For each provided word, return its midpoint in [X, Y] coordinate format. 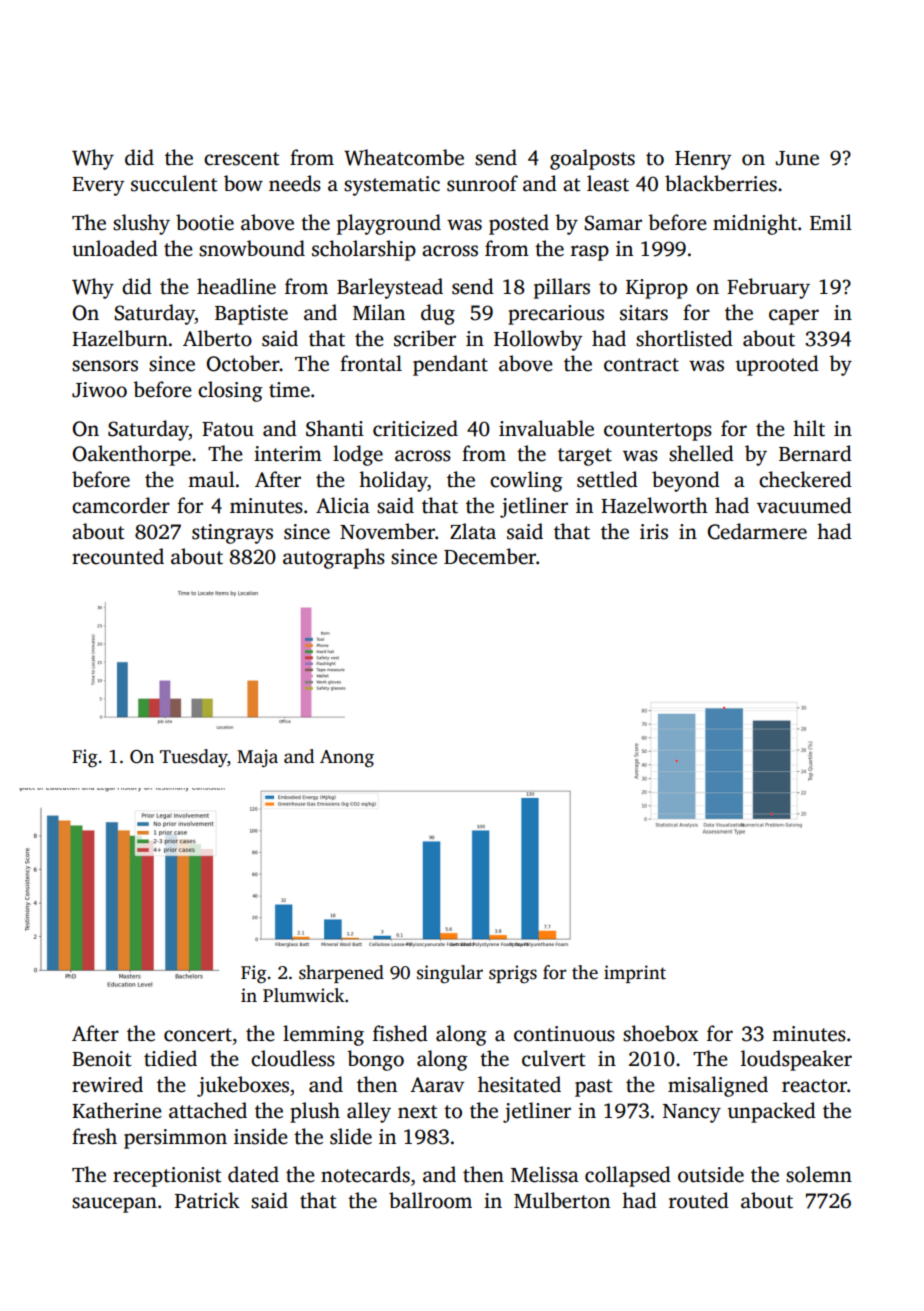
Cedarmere [757, 531]
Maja [257, 758]
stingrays [232, 534]
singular [450, 974]
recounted [118, 556]
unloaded [115, 248]
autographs [334, 558]
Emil [831, 222]
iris [654, 532]
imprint [635, 974]
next [418, 1112]
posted [519, 224]
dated [253, 1174]
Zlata [473, 531]
